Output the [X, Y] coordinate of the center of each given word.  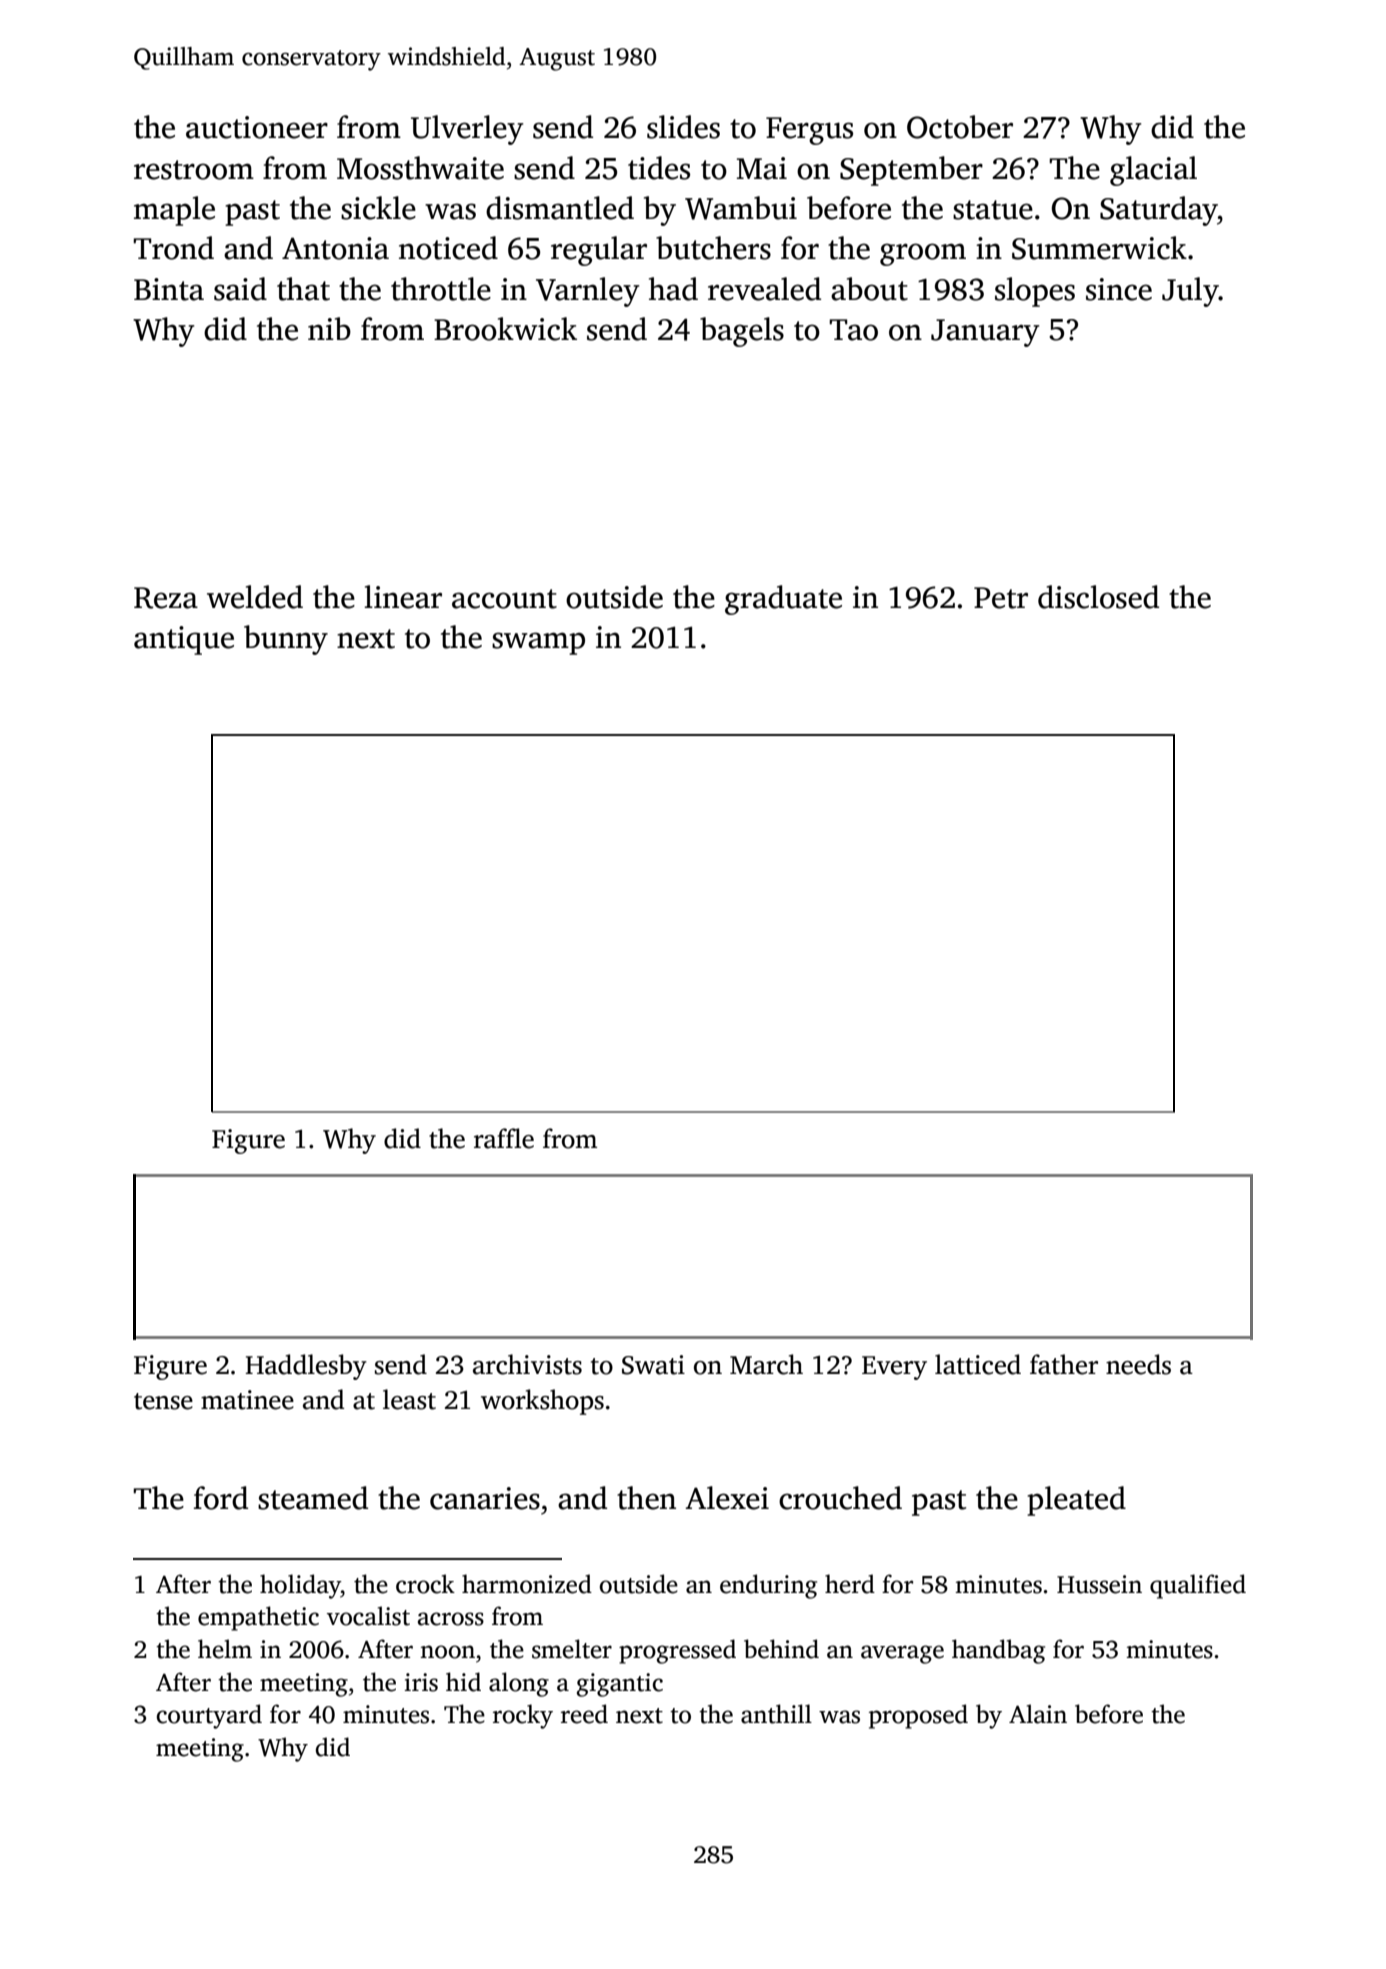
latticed [978, 1364]
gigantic [620, 1685]
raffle [504, 1138]
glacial [1153, 171]
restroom [194, 170]
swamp [538, 643]
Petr [1001, 598]
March [766, 1364]
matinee [247, 1400]
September [911, 171]
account [504, 599]
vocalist [368, 1616]
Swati [653, 1365]
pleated [1076, 1501]
